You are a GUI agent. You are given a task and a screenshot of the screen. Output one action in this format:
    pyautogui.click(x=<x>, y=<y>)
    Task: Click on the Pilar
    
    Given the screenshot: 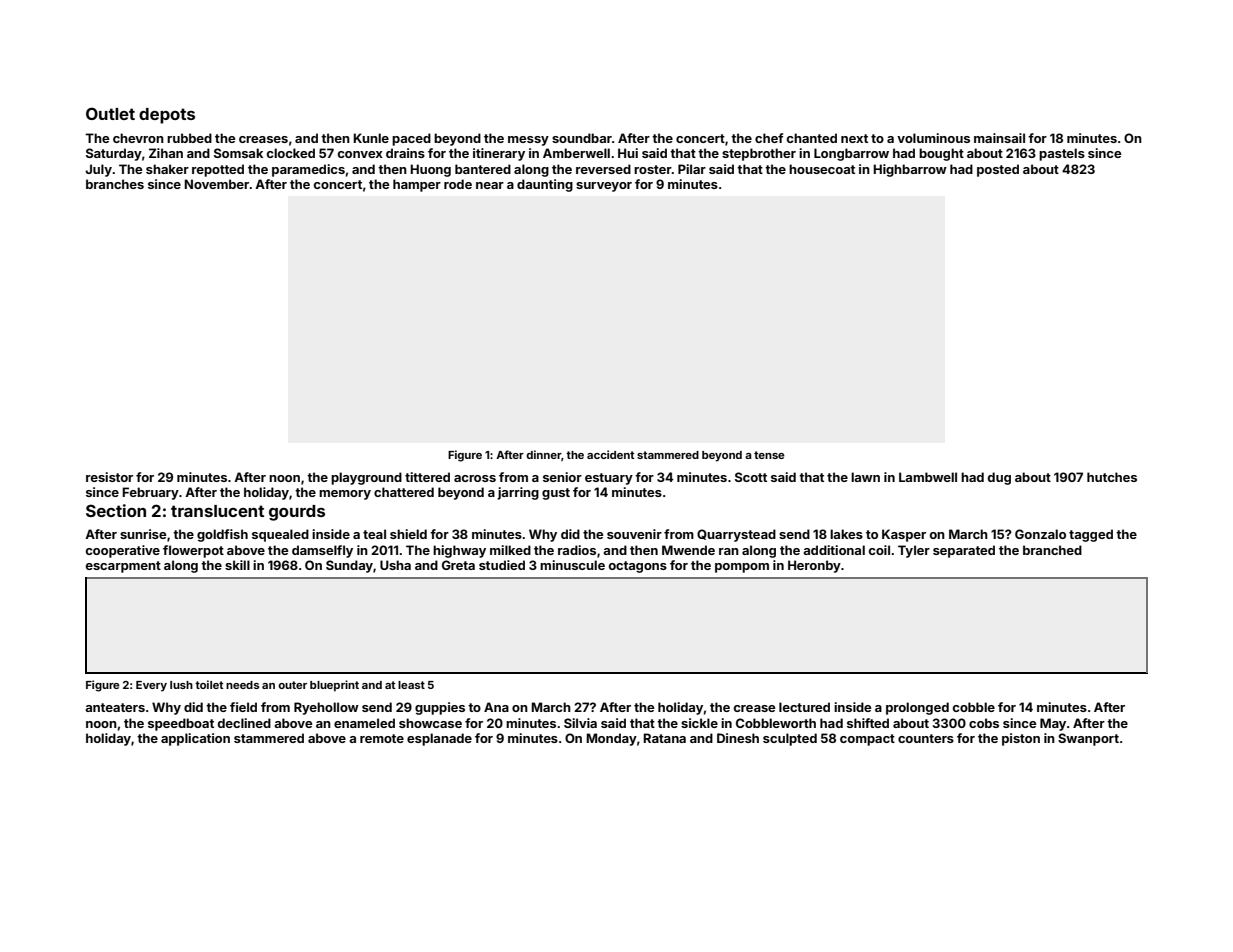 What is the action you would take?
    pyautogui.click(x=692, y=169)
